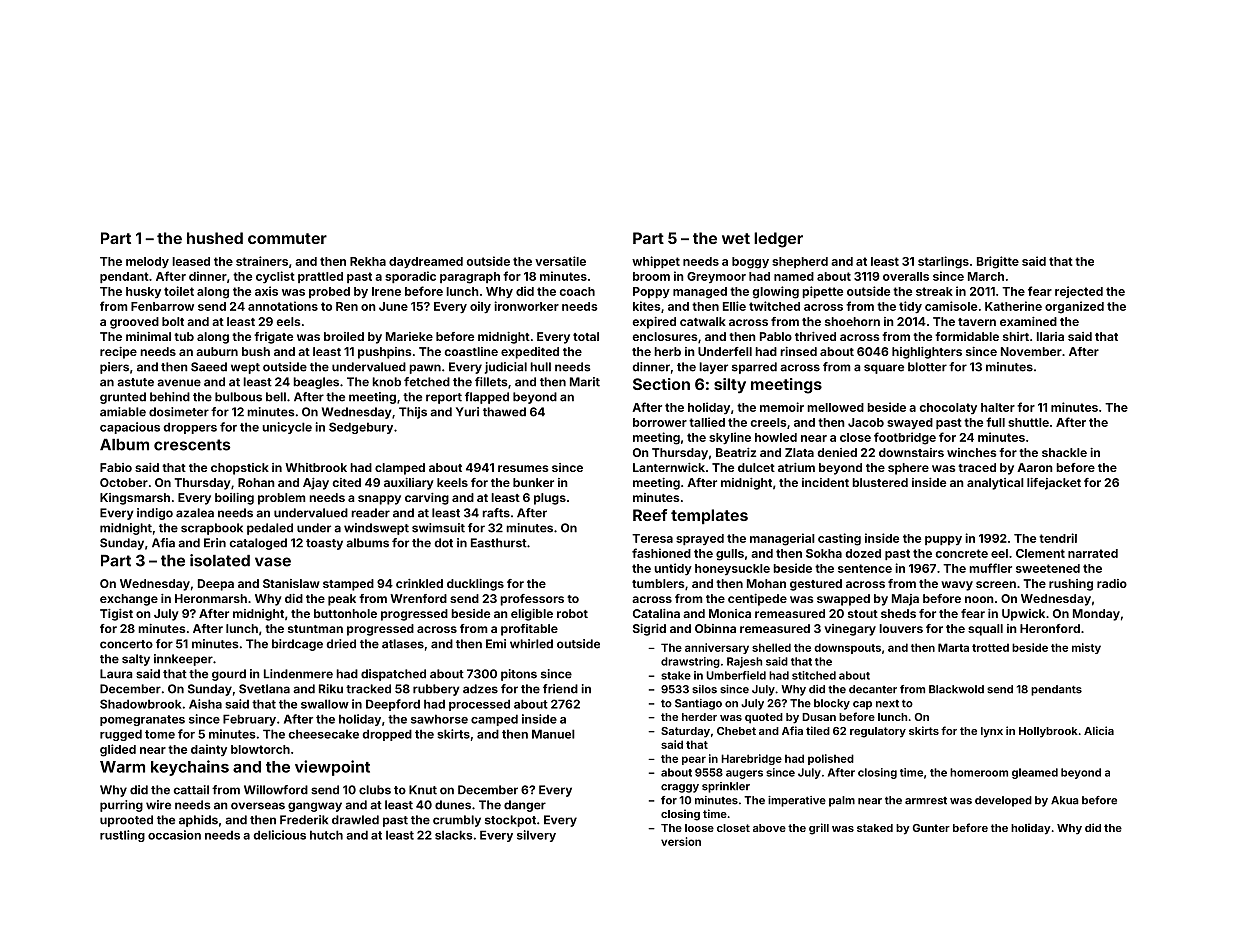 The height and width of the screenshot is (952, 1233). Describe the element at coordinates (1079, 292) in the screenshot. I see `rejected` at that location.
